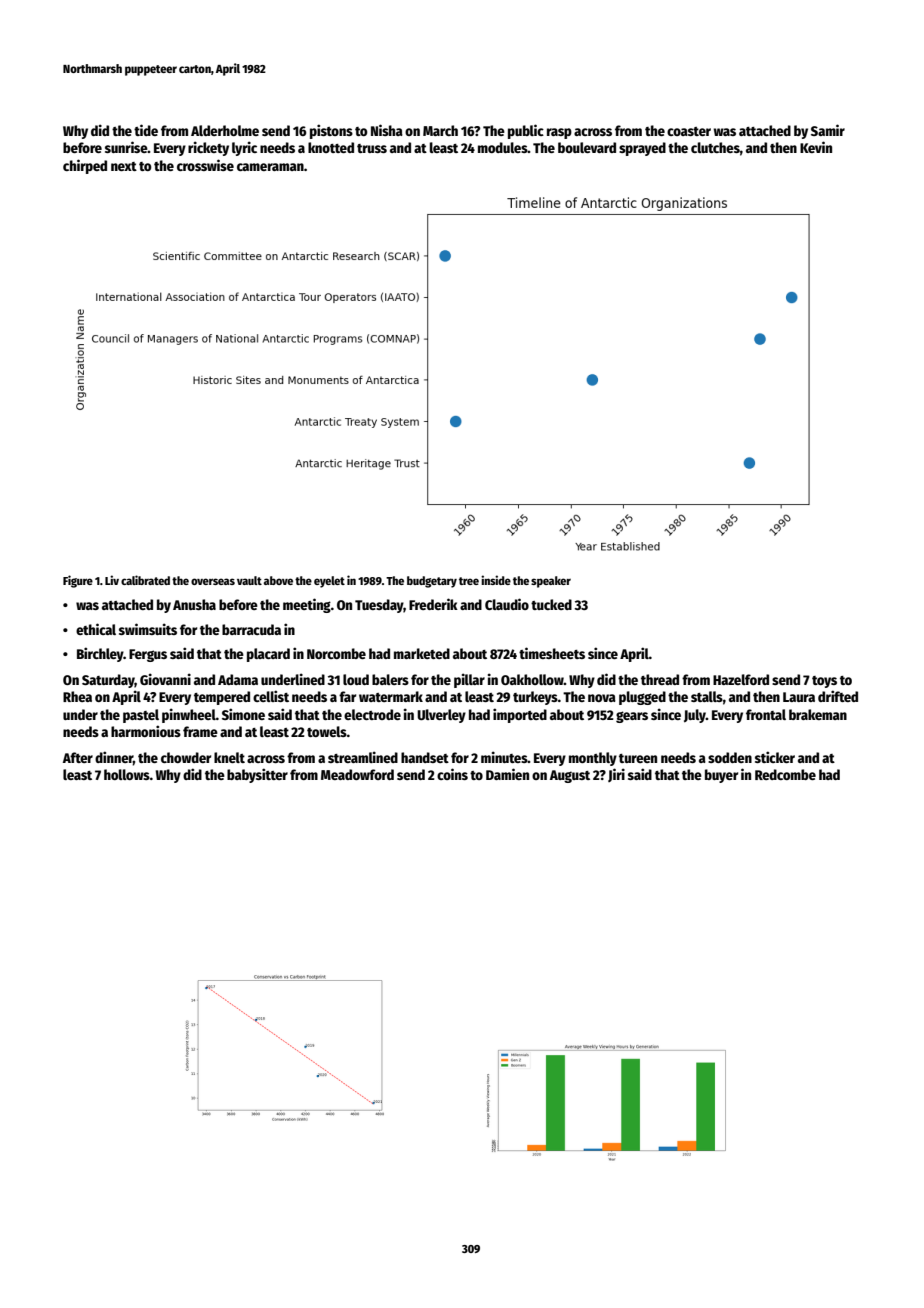 This screenshot has width=924, height=1308. Describe the element at coordinates (587, 147) in the screenshot. I see `boulevard` at that location.
